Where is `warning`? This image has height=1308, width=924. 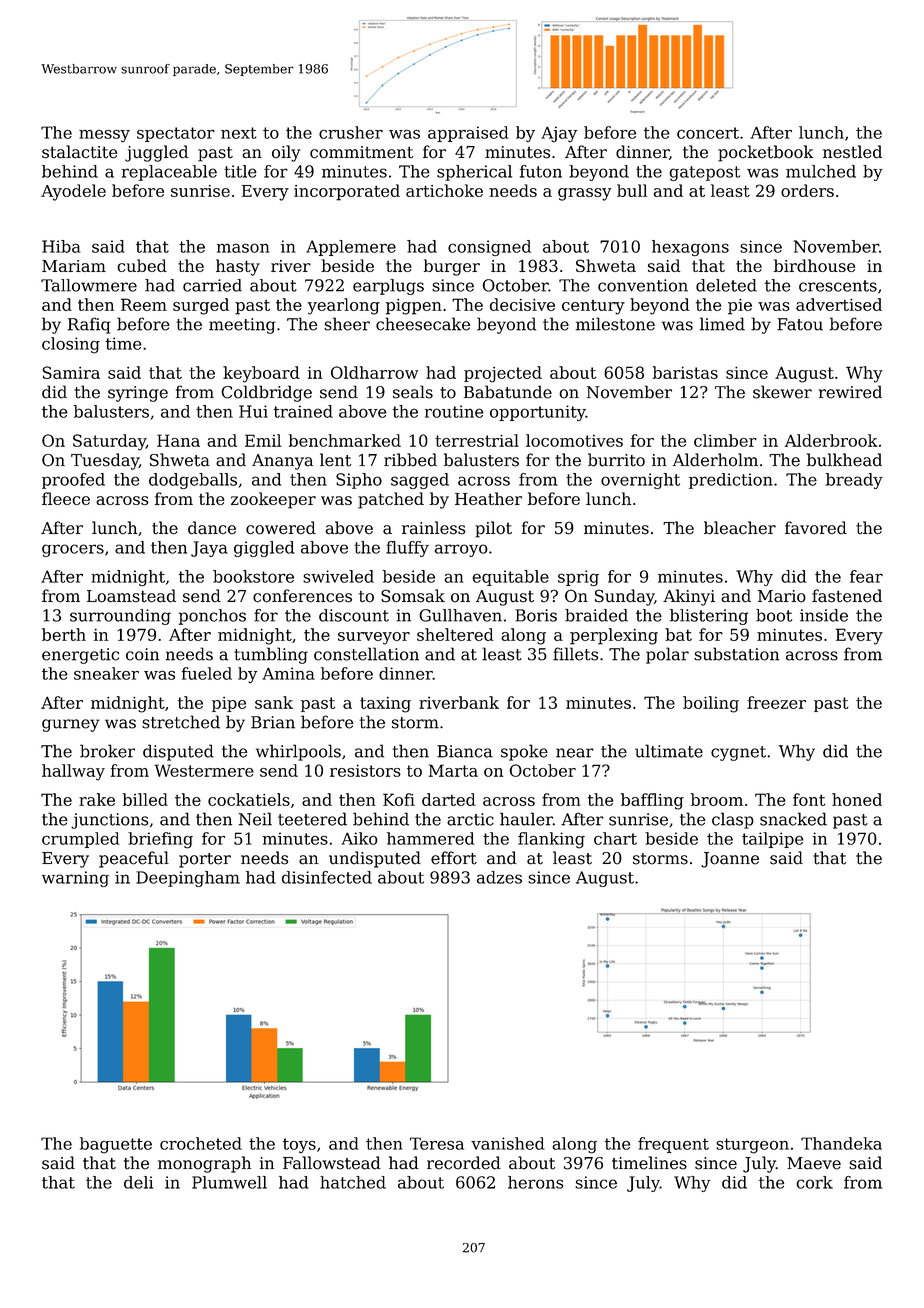
warning is located at coordinates (75, 879).
